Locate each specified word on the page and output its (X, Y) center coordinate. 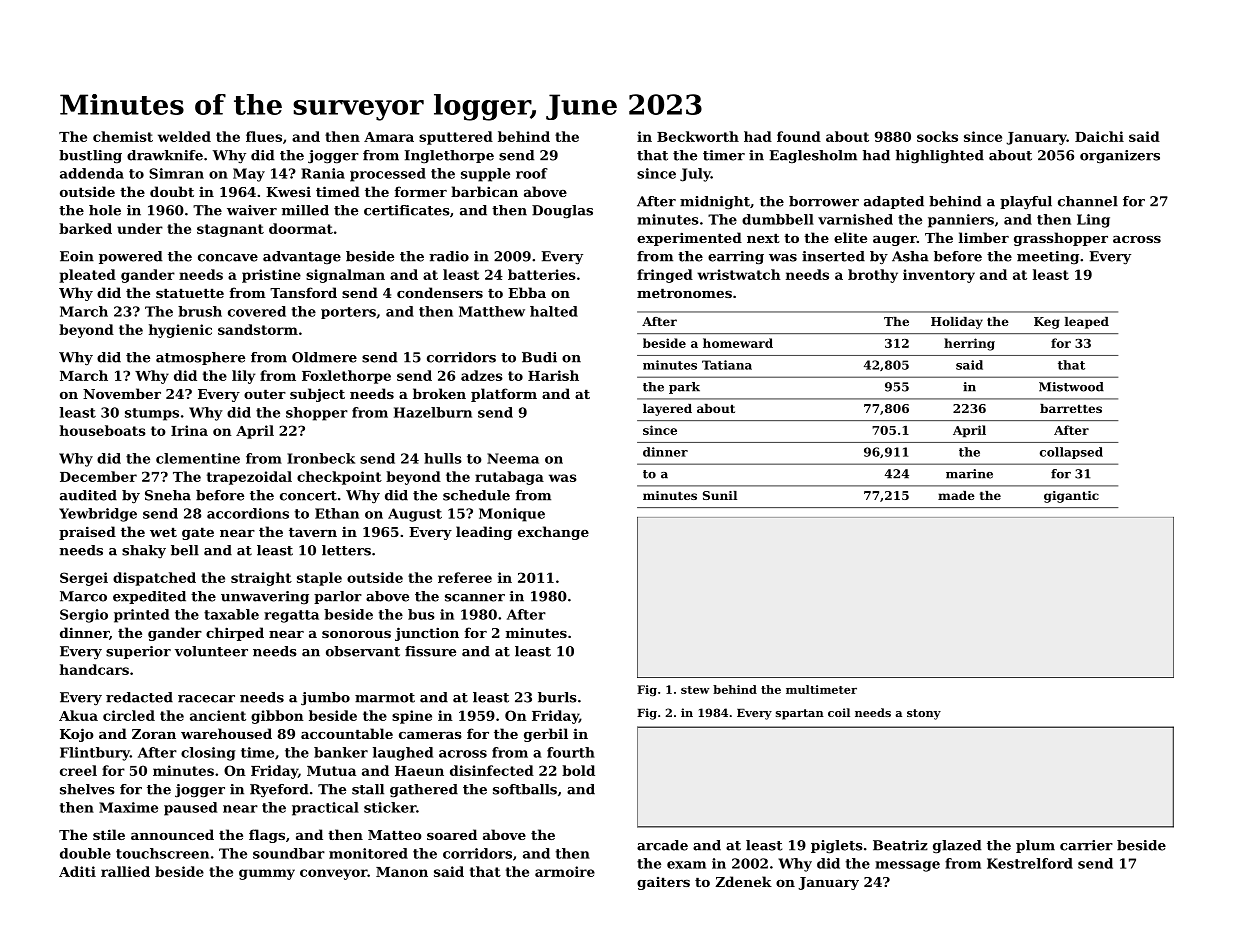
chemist (123, 136)
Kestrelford (1030, 863)
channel (1088, 201)
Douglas (562, 212)
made (956, 495)
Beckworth (698, 136)
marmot (385, 698)
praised (87, 533)
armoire (565, 871)
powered (130, 257)
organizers (1120, 156)
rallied (125, 871)
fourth (571, 752)
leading (484, 533)
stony (924, 714)
